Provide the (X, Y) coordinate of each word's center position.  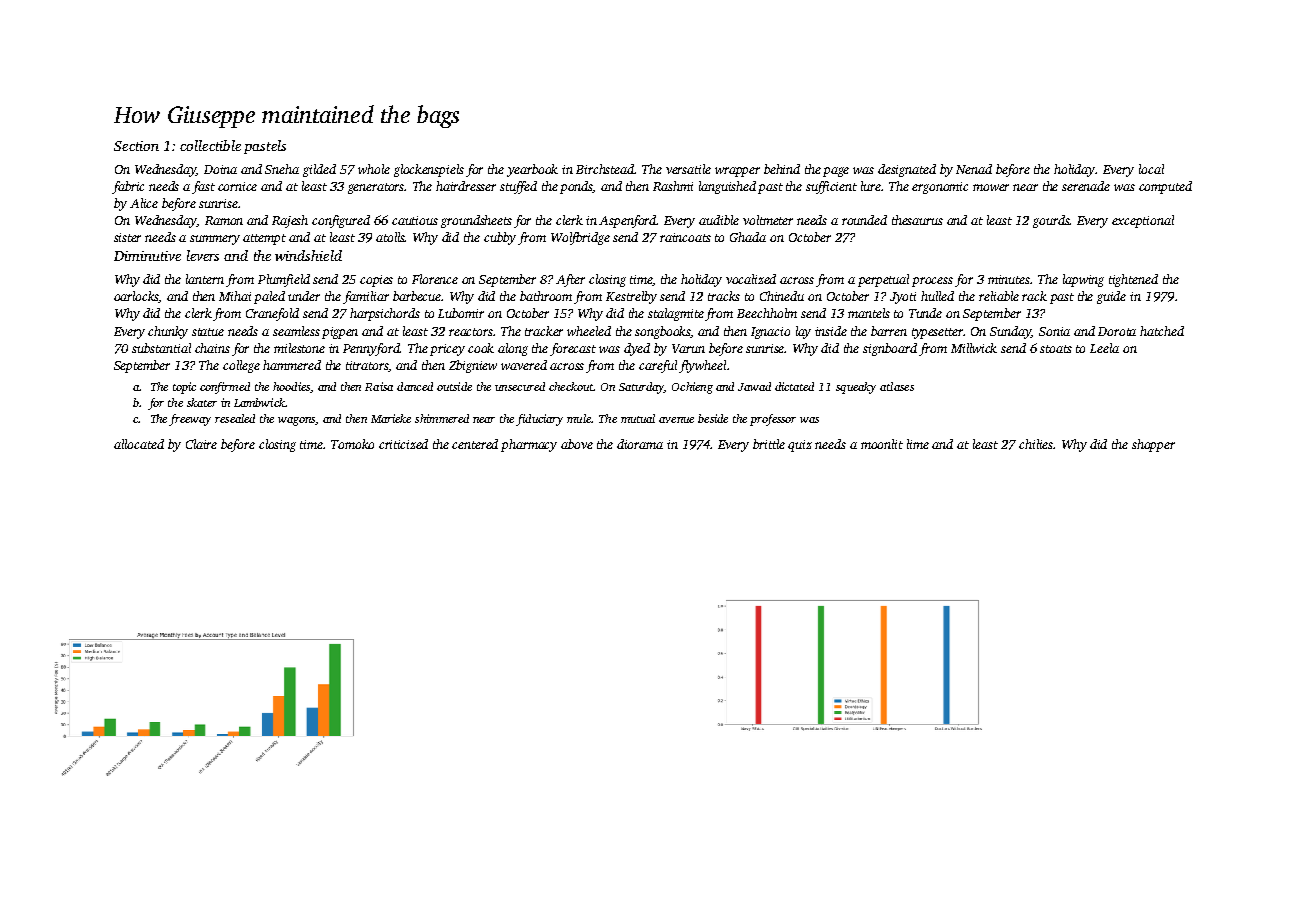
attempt (264, 239)
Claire (201, 444)
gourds (1051, 221)
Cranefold (272, 314)
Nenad (974, 169)
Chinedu (782, 296)
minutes (1009, 279)
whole (374, 169)
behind (782, 169)
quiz (800, 446)
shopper (1153, 445)
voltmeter (768, 220)
